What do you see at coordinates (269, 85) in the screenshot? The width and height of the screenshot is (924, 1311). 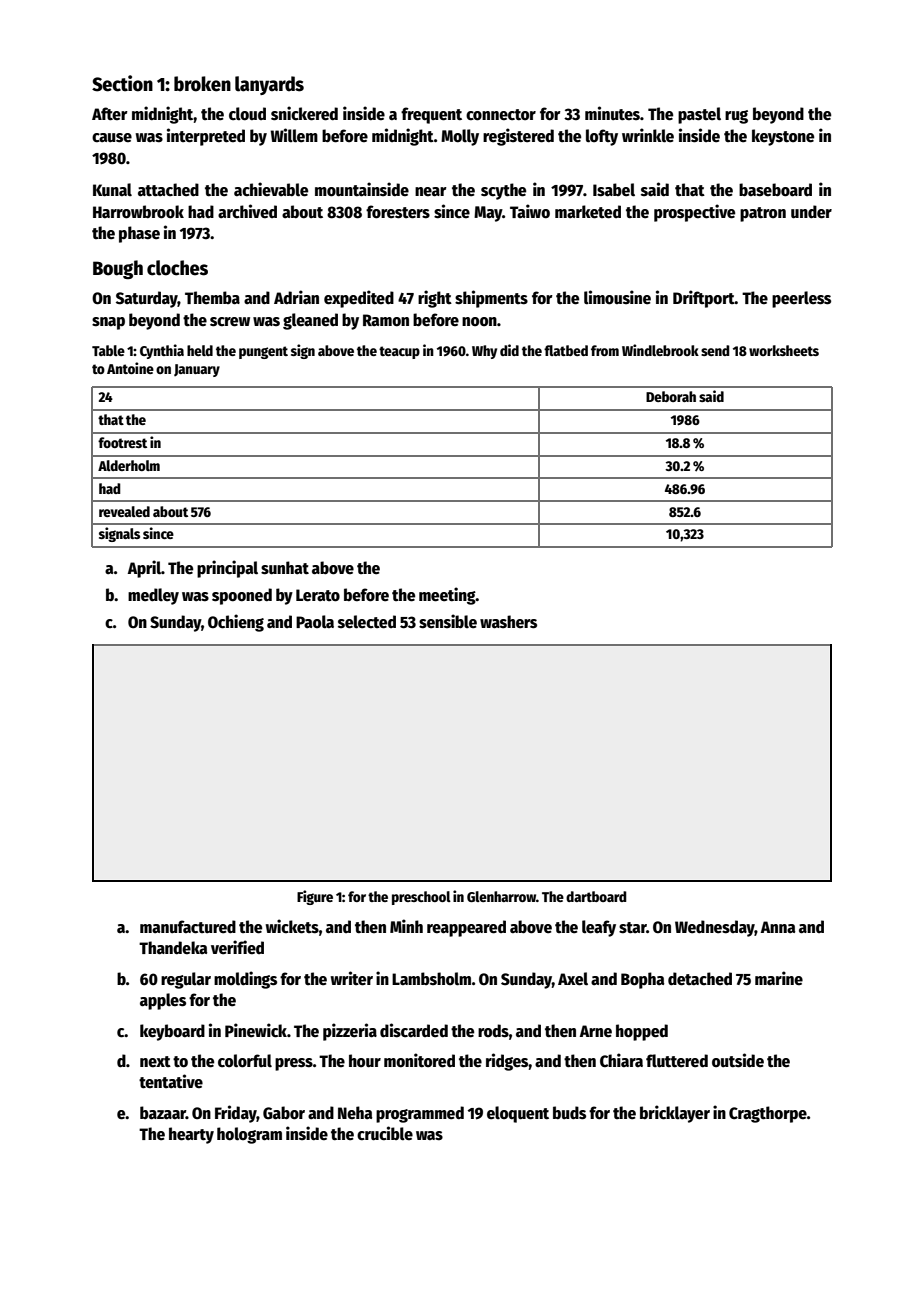 I see `lanyards` at bounding box center [269, 85].
